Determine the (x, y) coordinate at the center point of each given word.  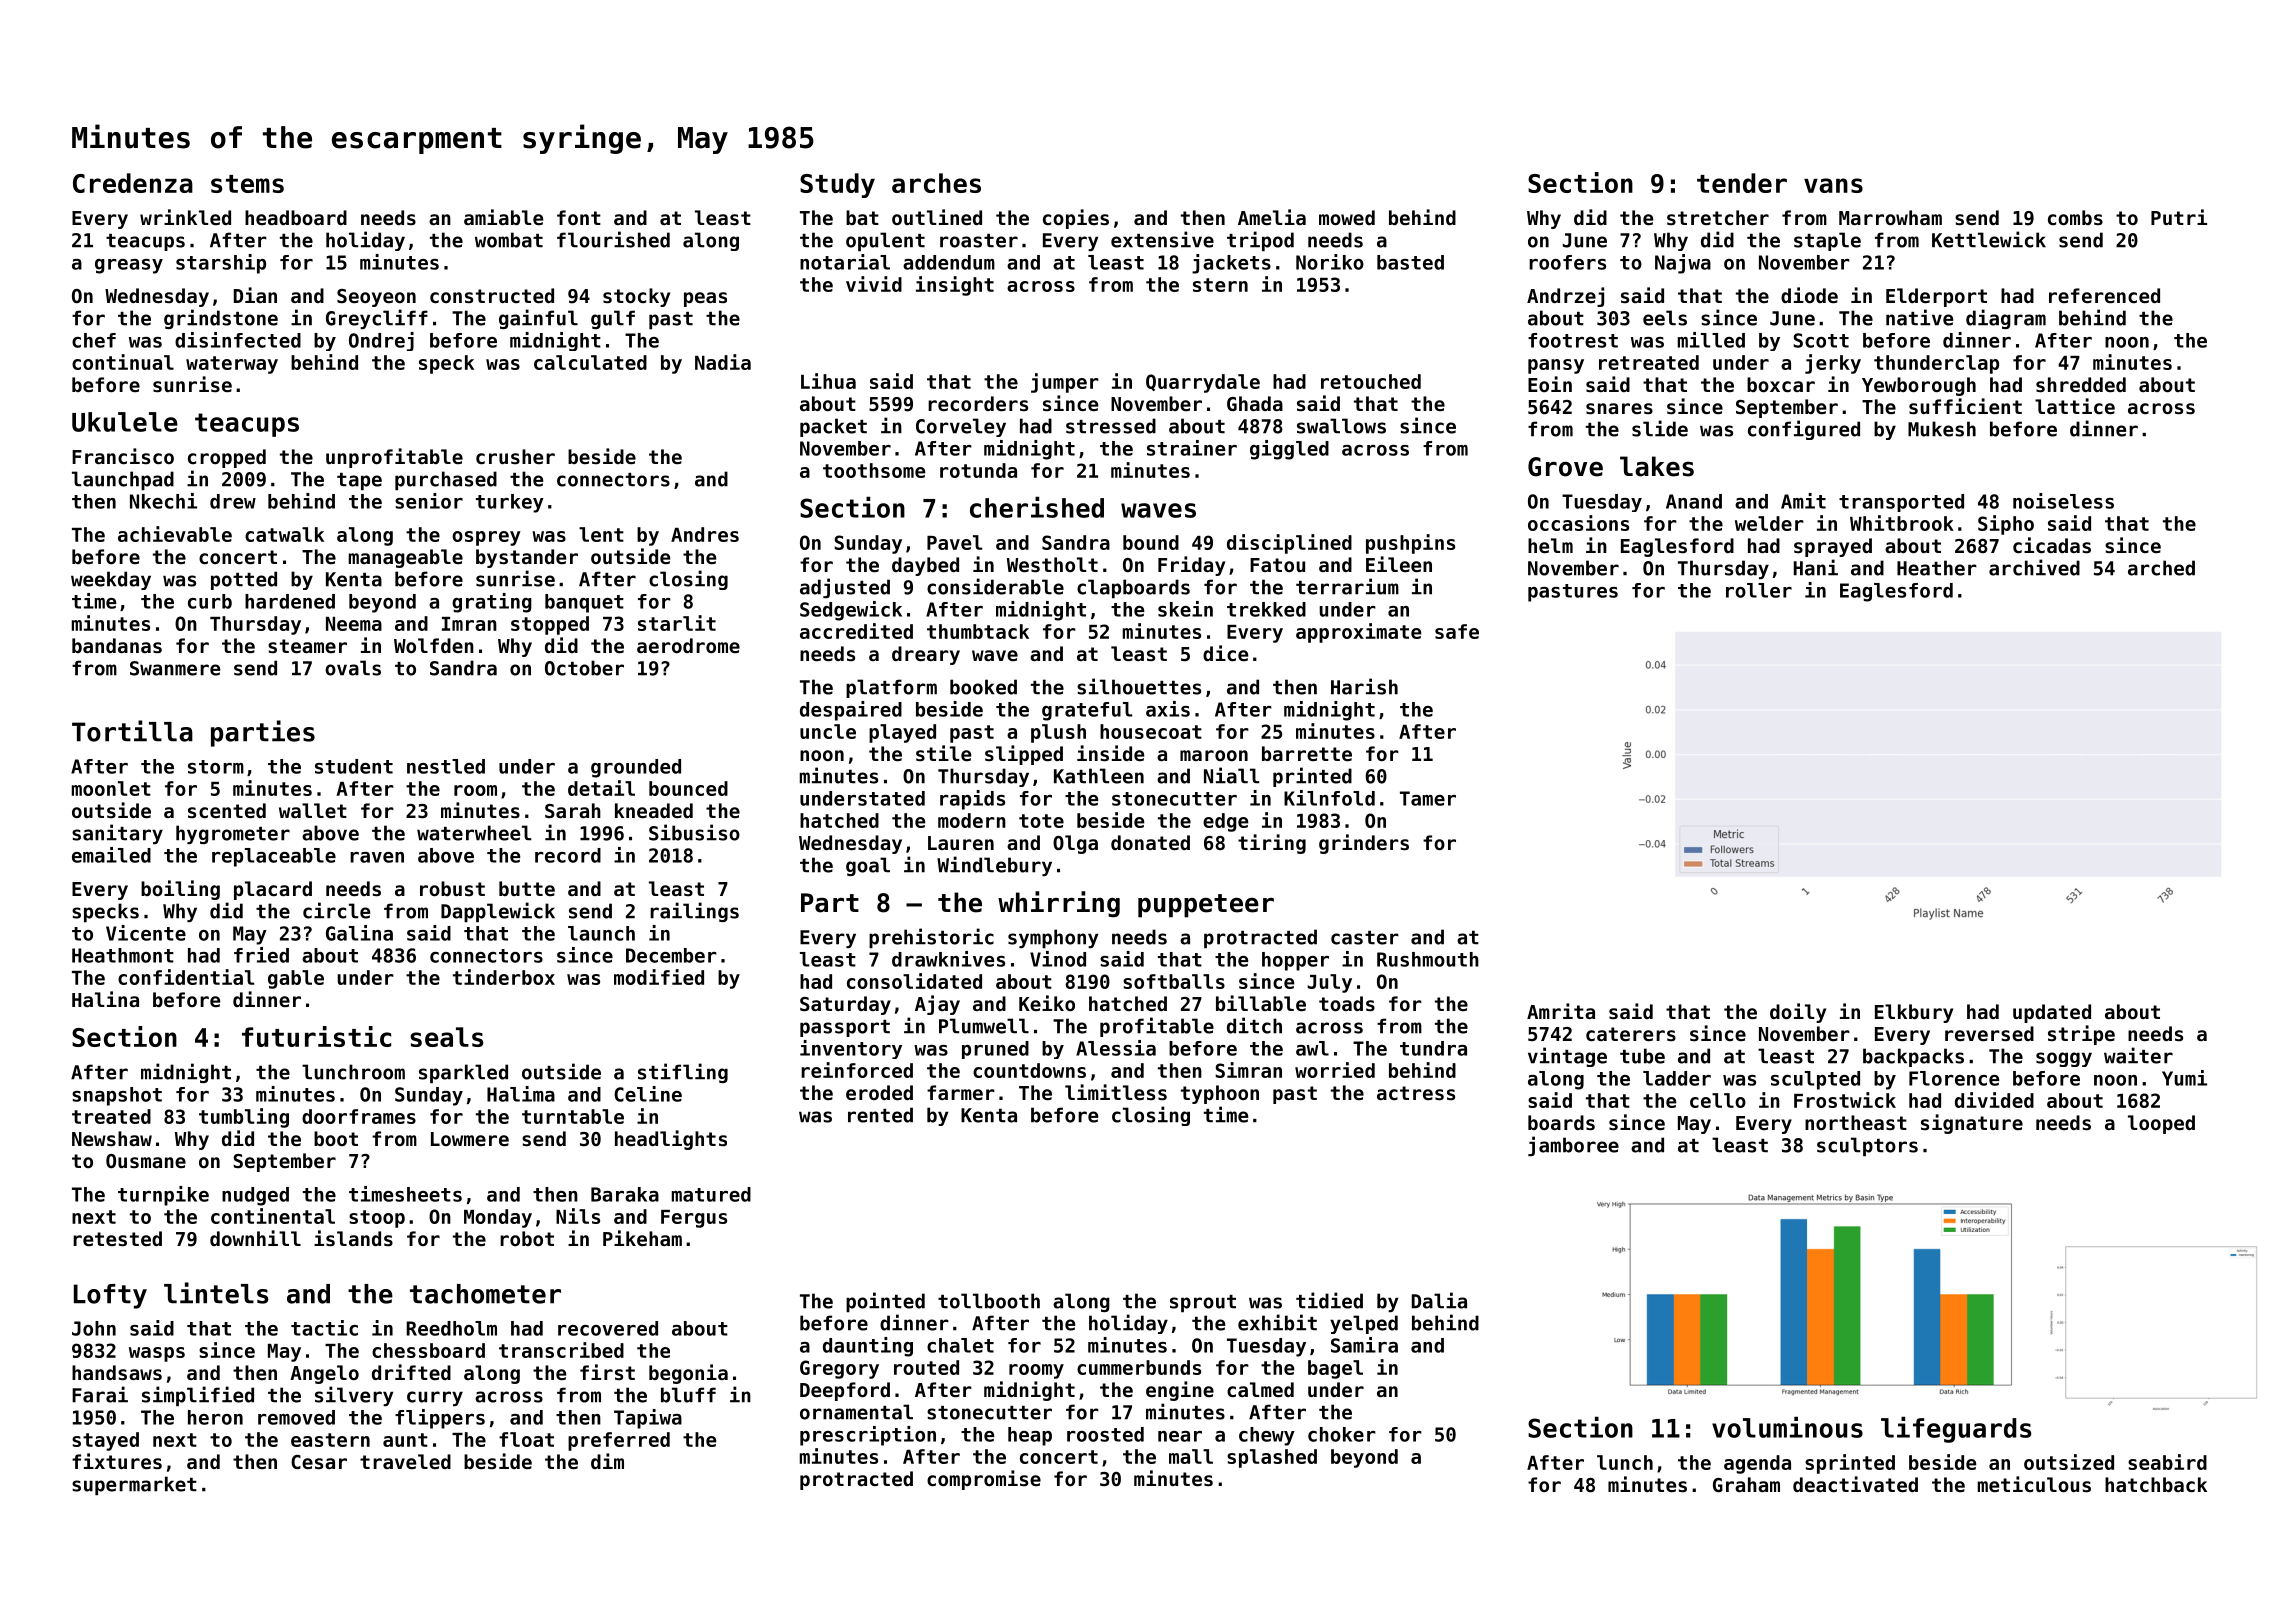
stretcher (1718, 218)
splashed (1272, 1458)
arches (936, 183)
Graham (1746, 1484)
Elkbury (1914, 1013)
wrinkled (185, 217)
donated (1150, 842)
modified (659, 977)
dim (607, 1461)
